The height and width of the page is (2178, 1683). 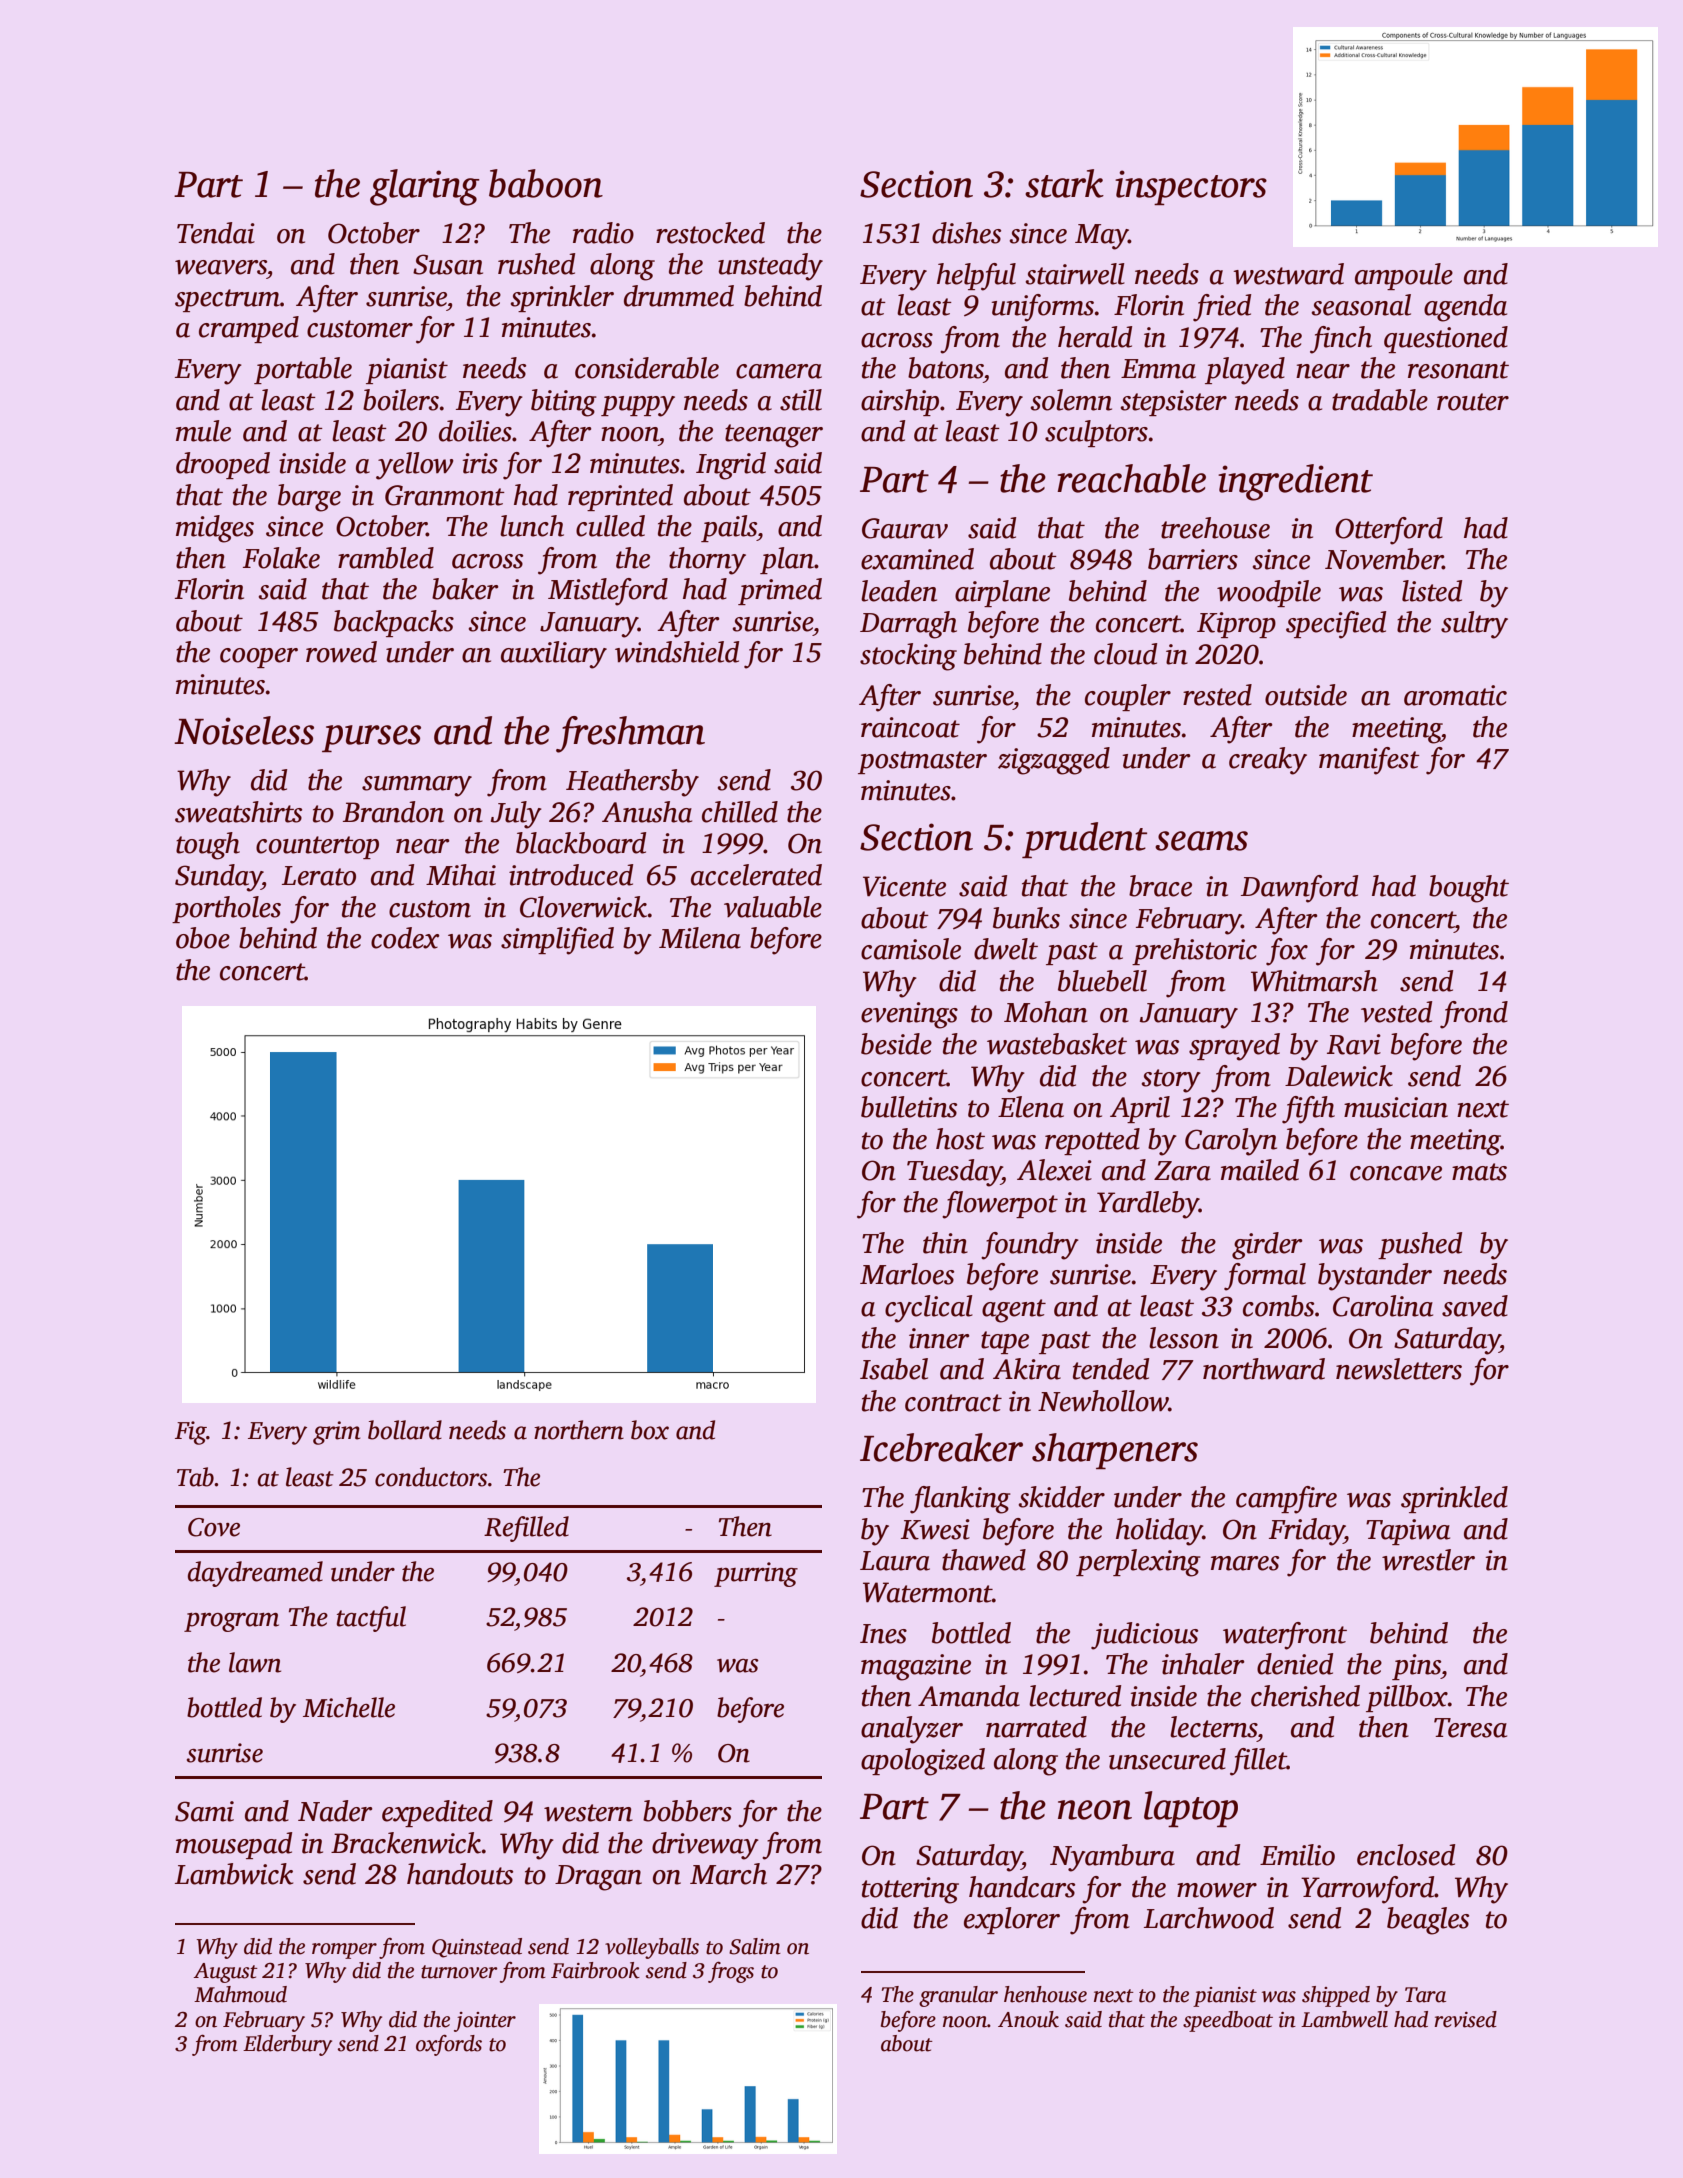 I want to click on airship, so click(x=900, y=402).
